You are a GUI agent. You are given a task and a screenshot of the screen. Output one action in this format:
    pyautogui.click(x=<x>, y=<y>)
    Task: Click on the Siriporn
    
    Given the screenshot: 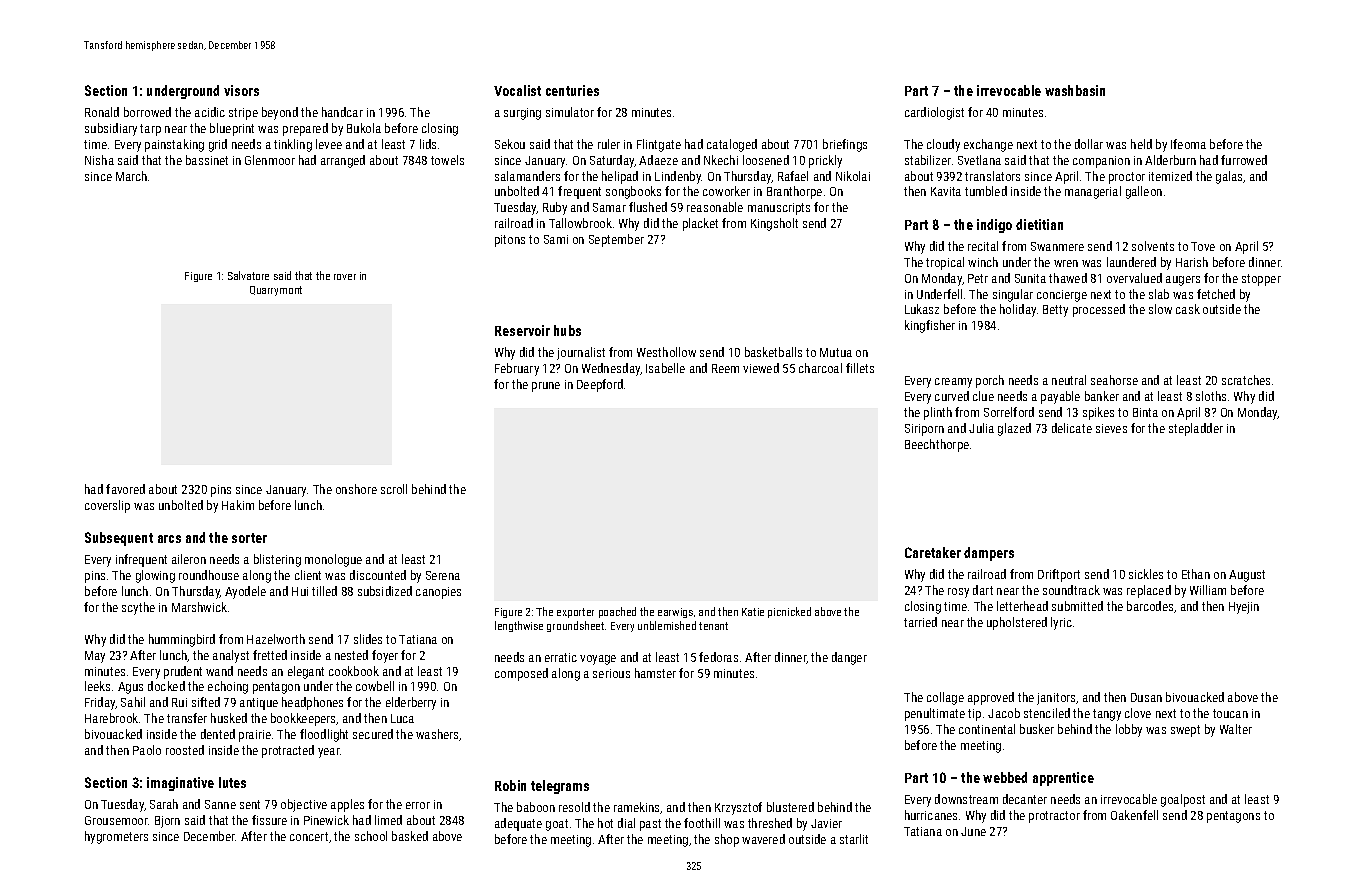 What is the action you would take?
    pyautogui.click(x=924, y=430)
